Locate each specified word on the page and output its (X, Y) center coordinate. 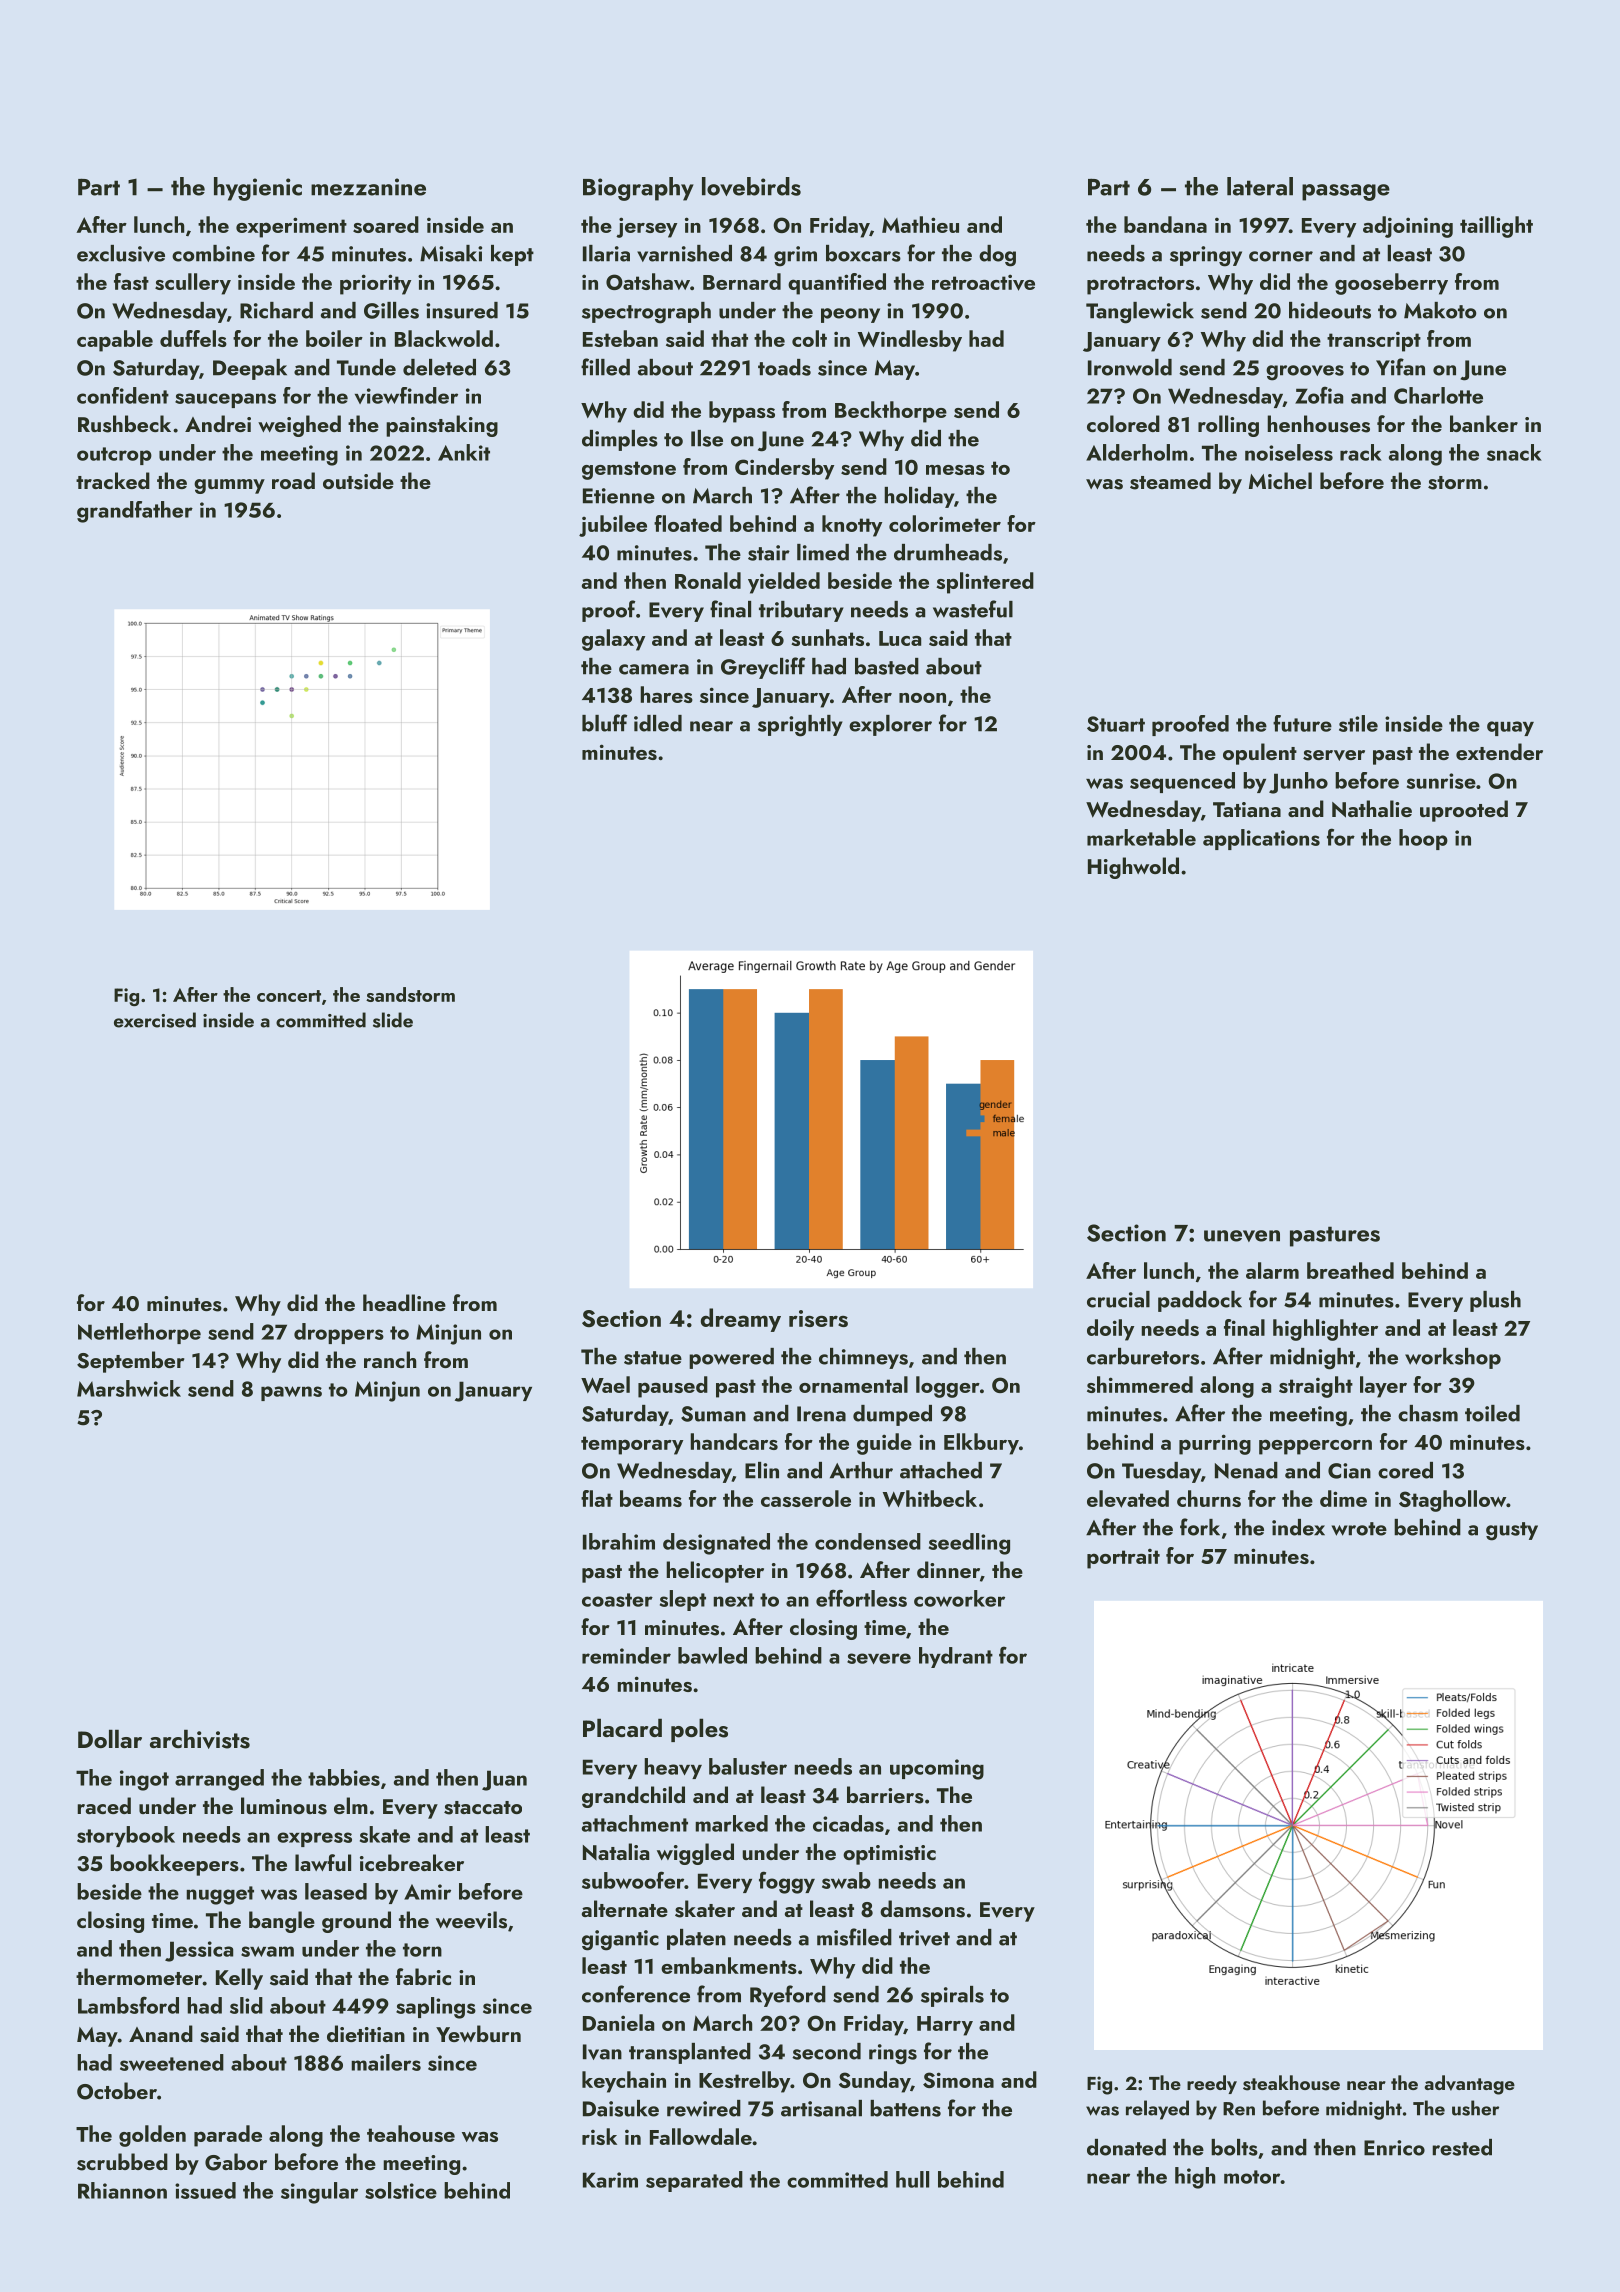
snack (1514, 452)
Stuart (1116, 724)
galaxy (613, 640)
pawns (291, 1393)
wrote (1359, 1529)
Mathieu (920, 224)
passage (1346, 192)
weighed (299, 426)
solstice (401, 2190)
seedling (969, 1544)
